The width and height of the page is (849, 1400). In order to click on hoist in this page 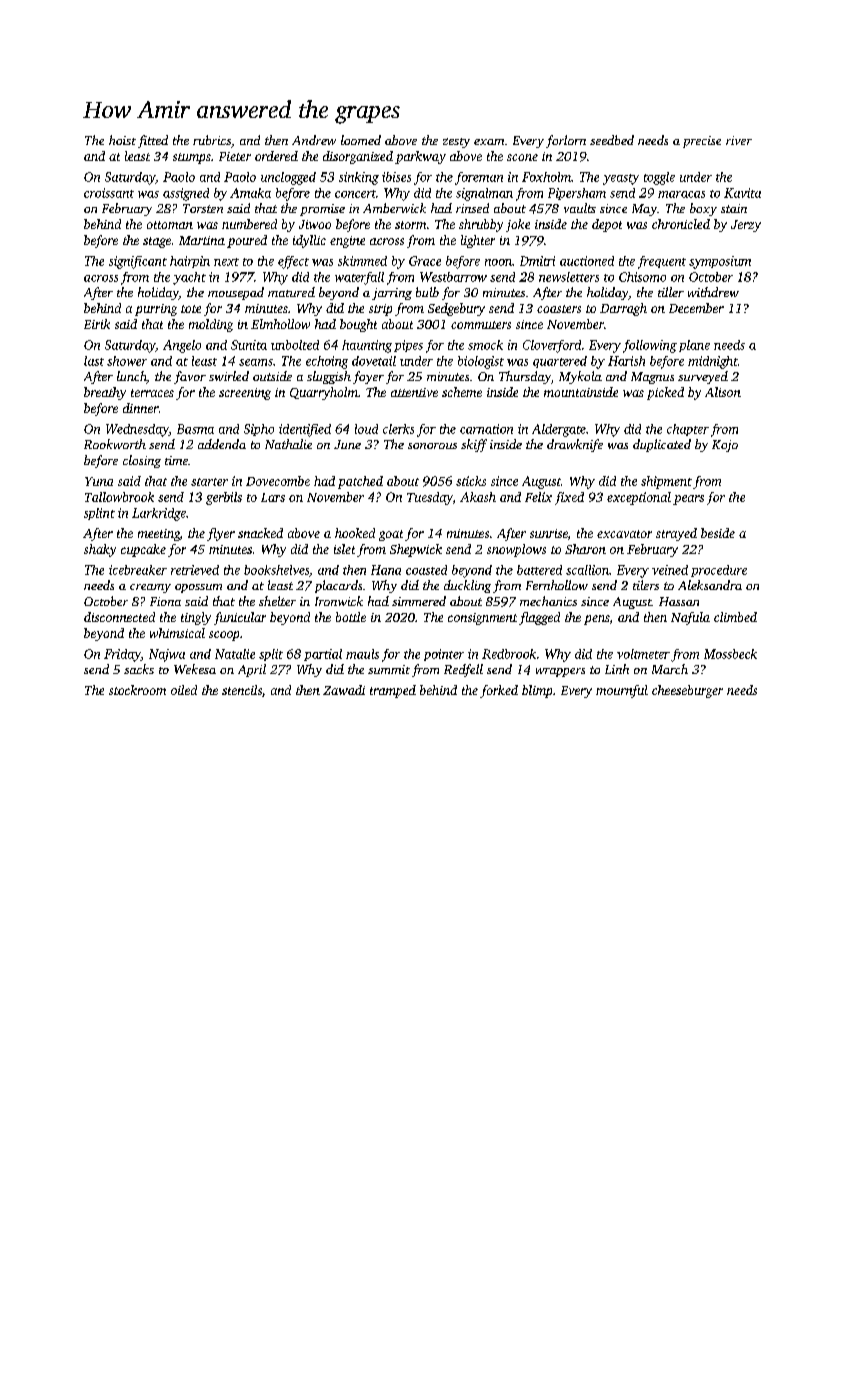, I will do `click(122, 140)`.
